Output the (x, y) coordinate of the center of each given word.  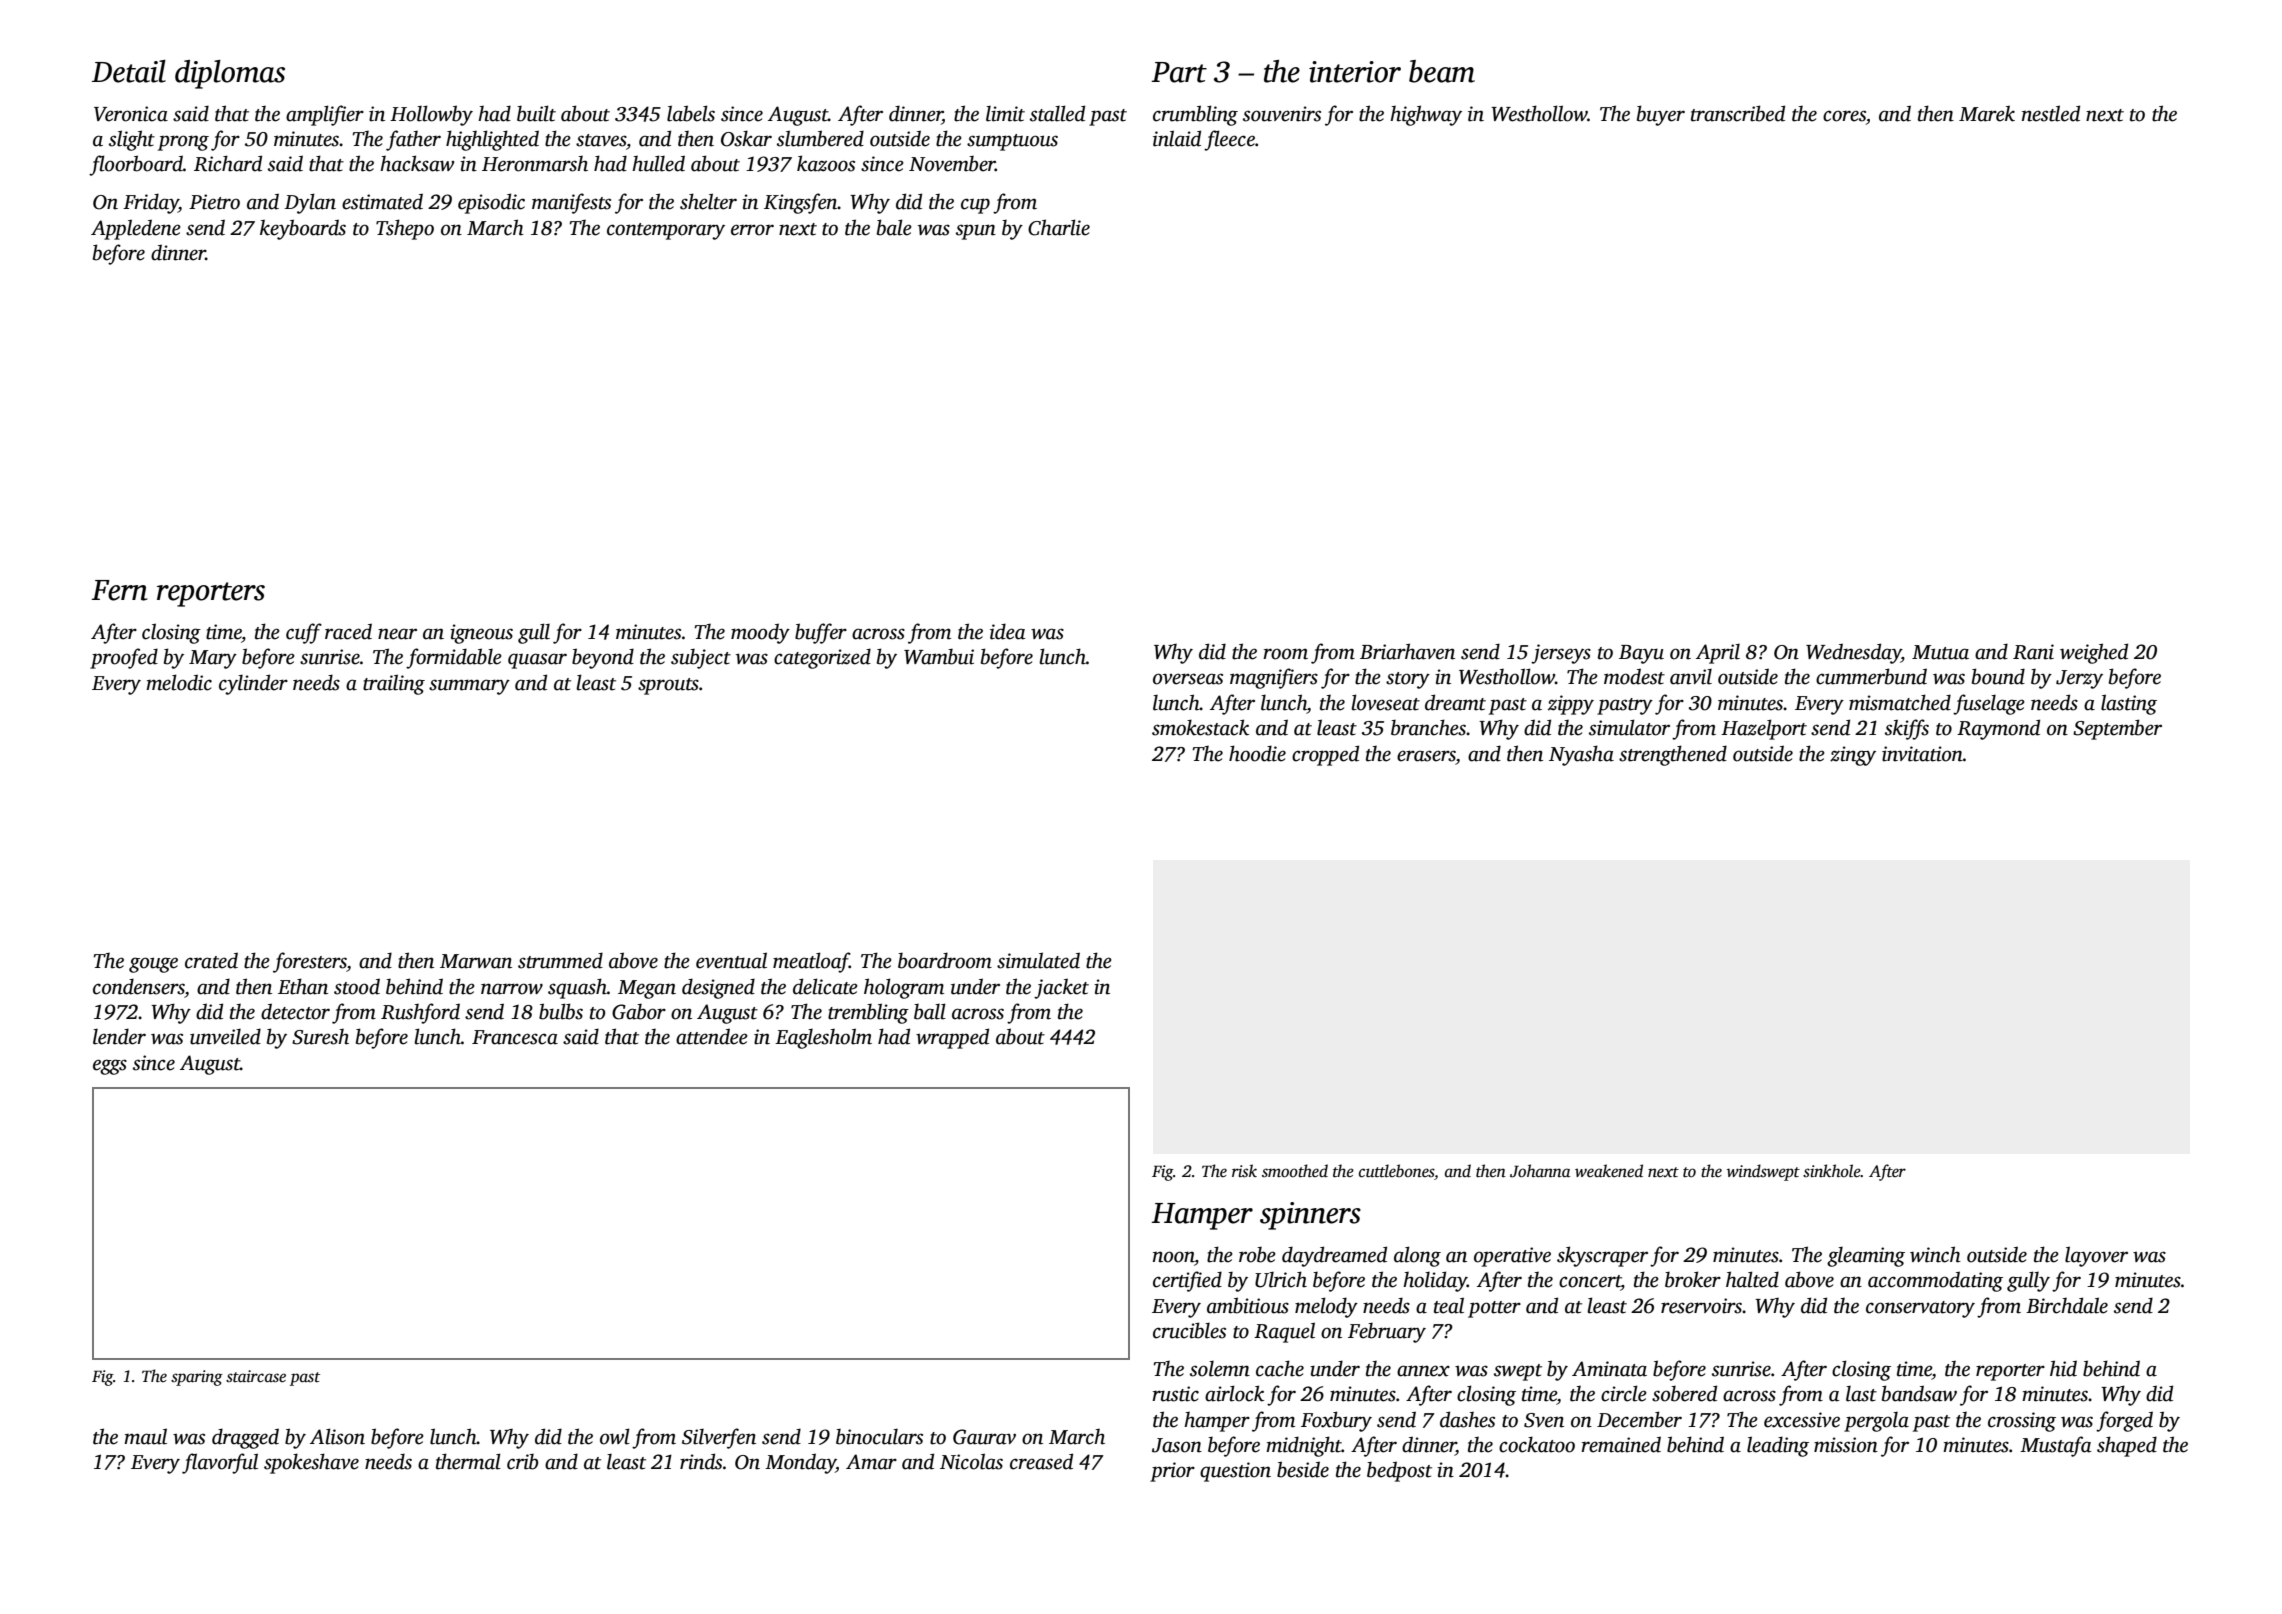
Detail (129, 71)
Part (1179, 72)
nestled (2051, 113)
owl (615, 1436)
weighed (2094, 653)
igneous (481, 634)
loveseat (1385, 702)
